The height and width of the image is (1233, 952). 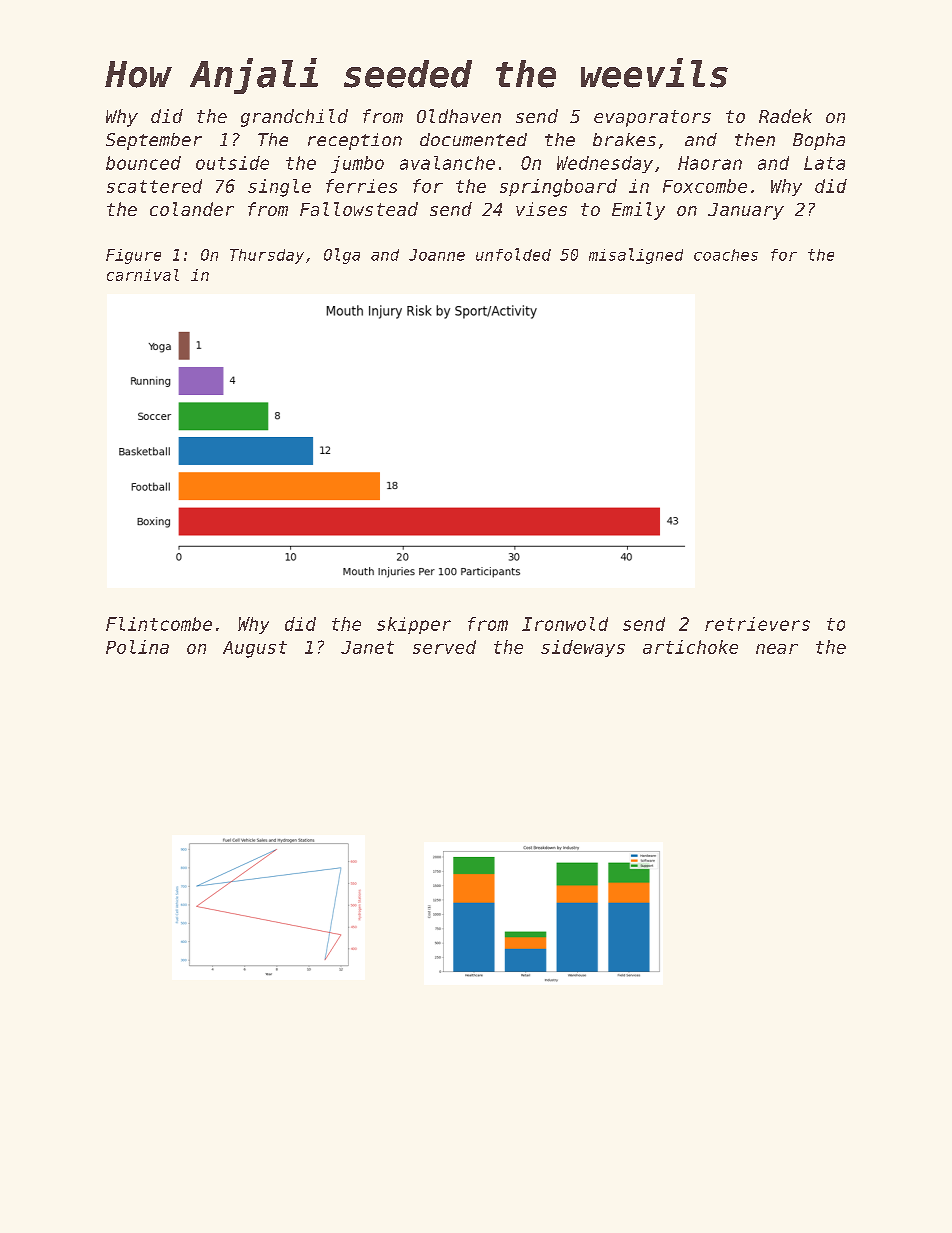 I want to click on grandchild, so click(x=294, y=118).
